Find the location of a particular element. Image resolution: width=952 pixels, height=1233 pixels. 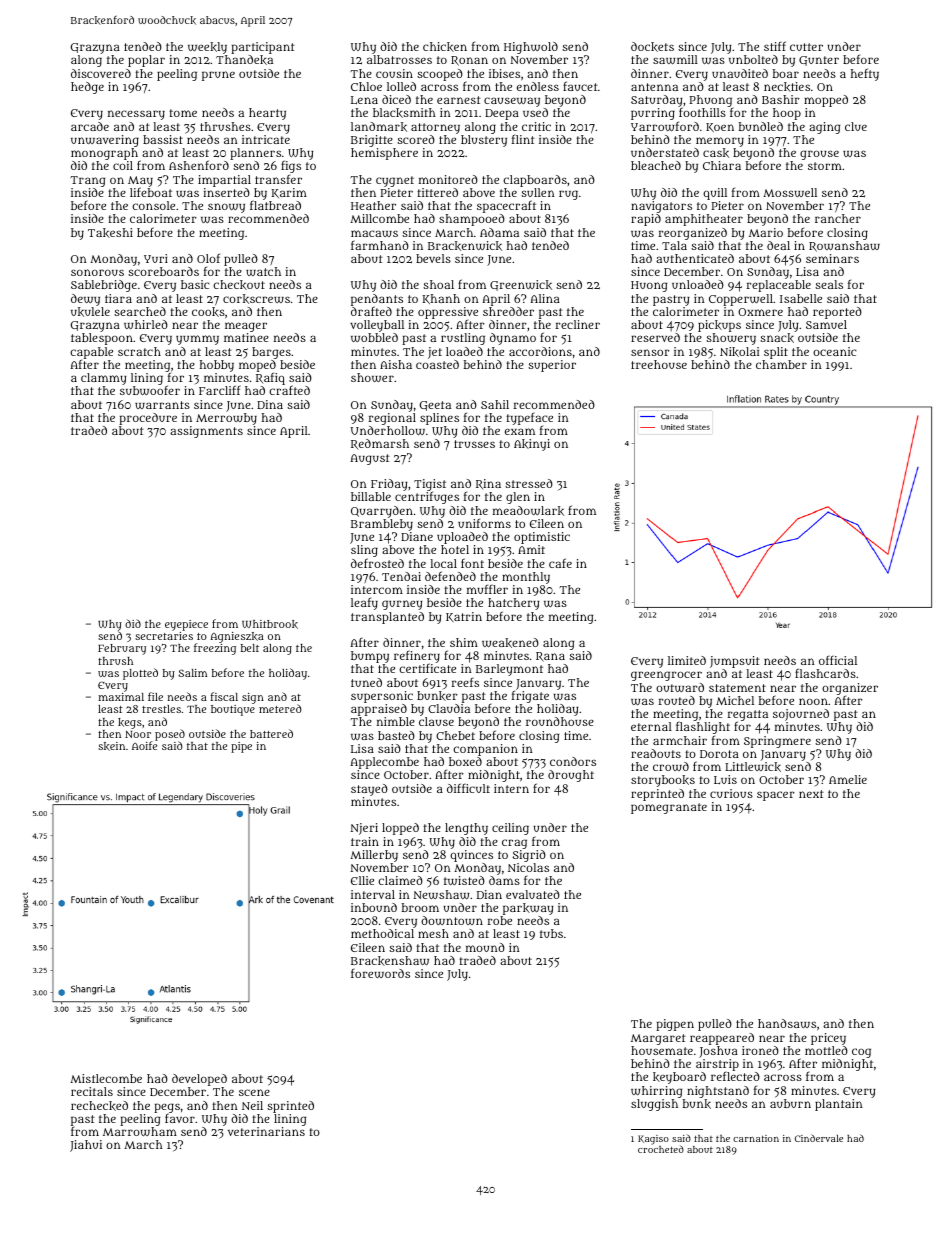

weakened is located at coordinates (510, 643).
